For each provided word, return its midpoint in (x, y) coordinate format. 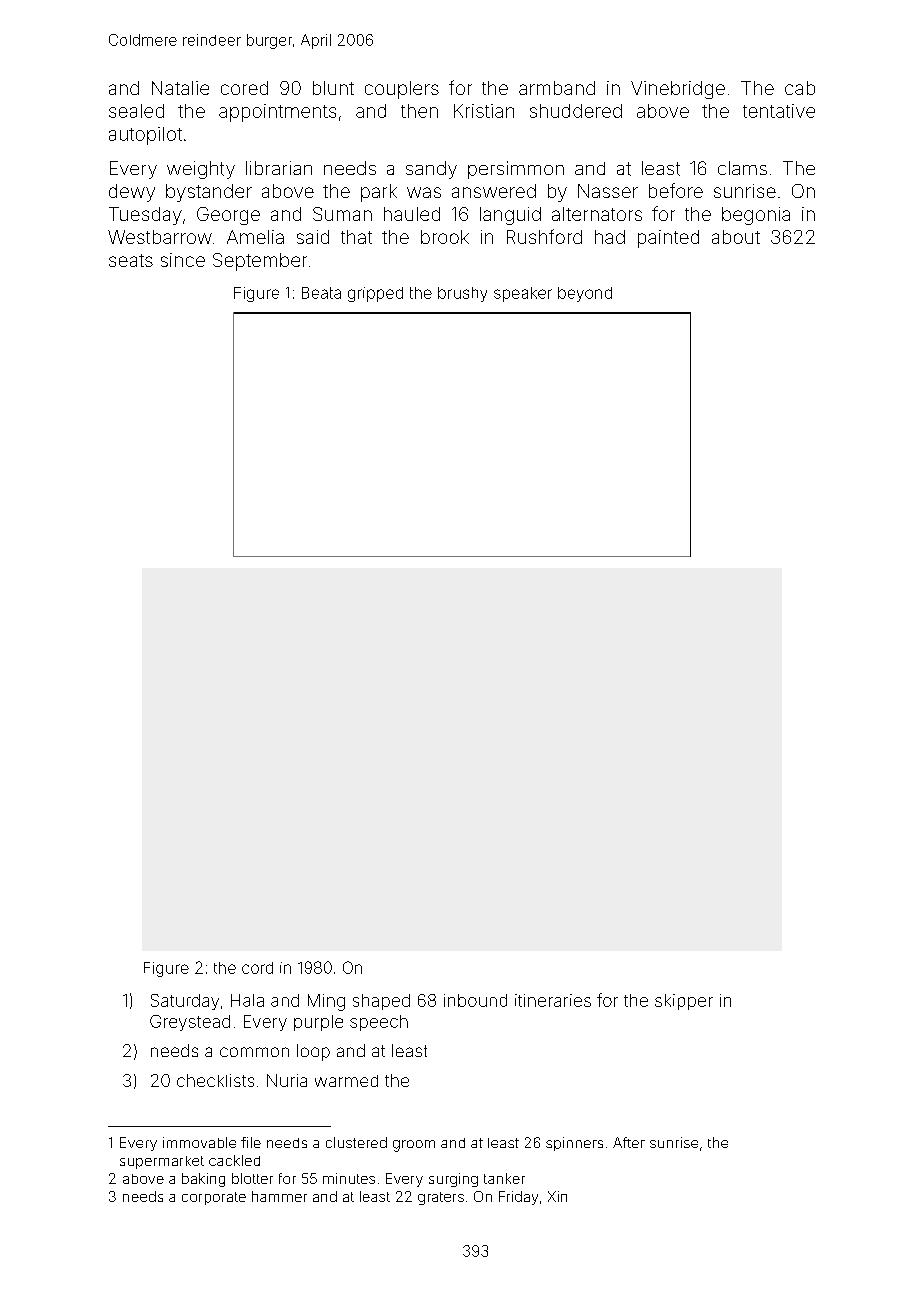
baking (203, 1180)
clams (742, 168)
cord (257, 968)
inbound (475, 1000)
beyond (585, 294)
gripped (375, 294)
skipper (684, 1002)
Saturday (185, 1002)
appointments (277, 113)
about (736, 237)
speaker (523, 294)
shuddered (576, 111)
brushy (462, 294)
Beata (321, 293)
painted (668, 239)
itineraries (553, 1000)
